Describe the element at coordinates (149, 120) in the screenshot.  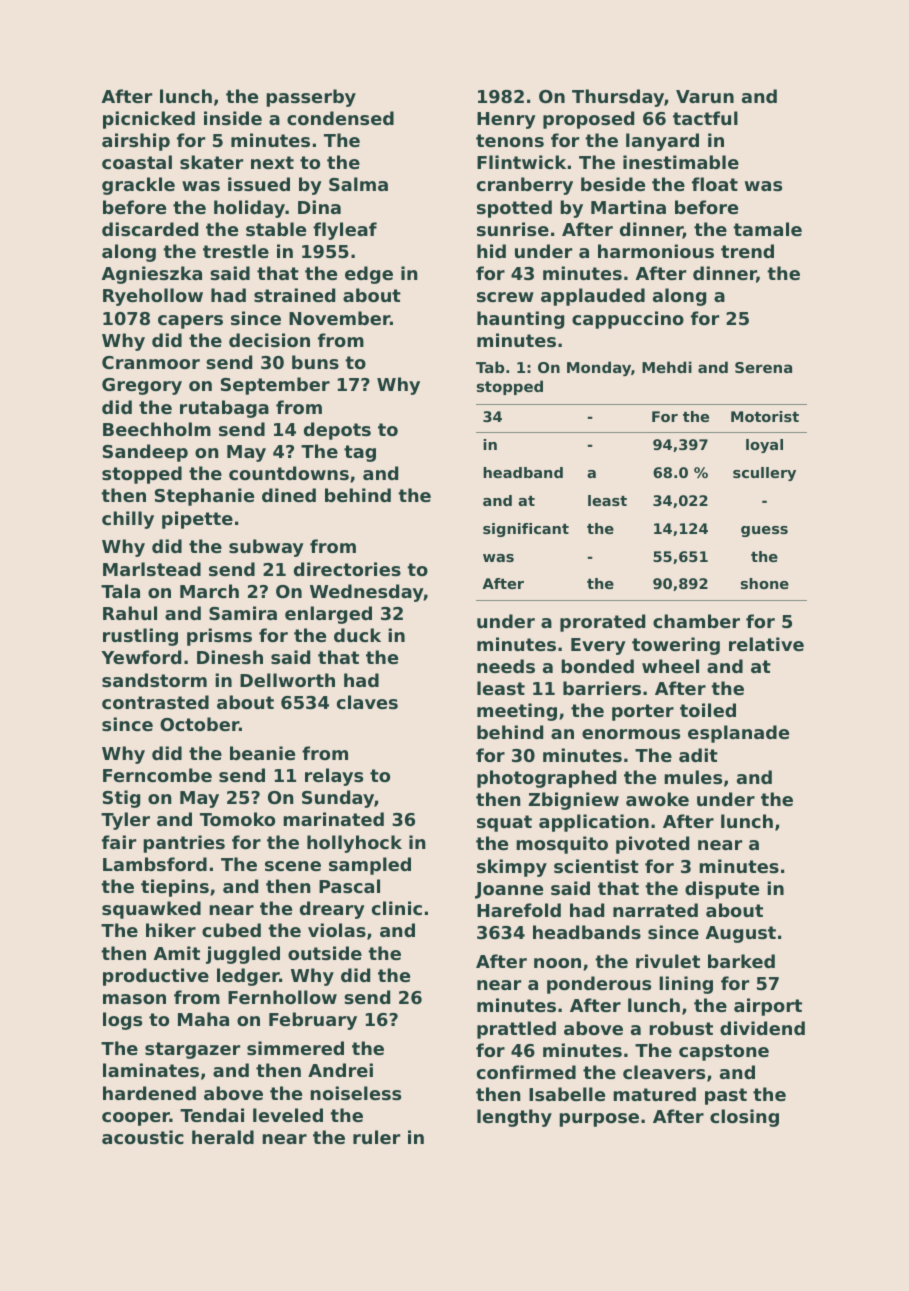
I see `picnicked` at that location.
